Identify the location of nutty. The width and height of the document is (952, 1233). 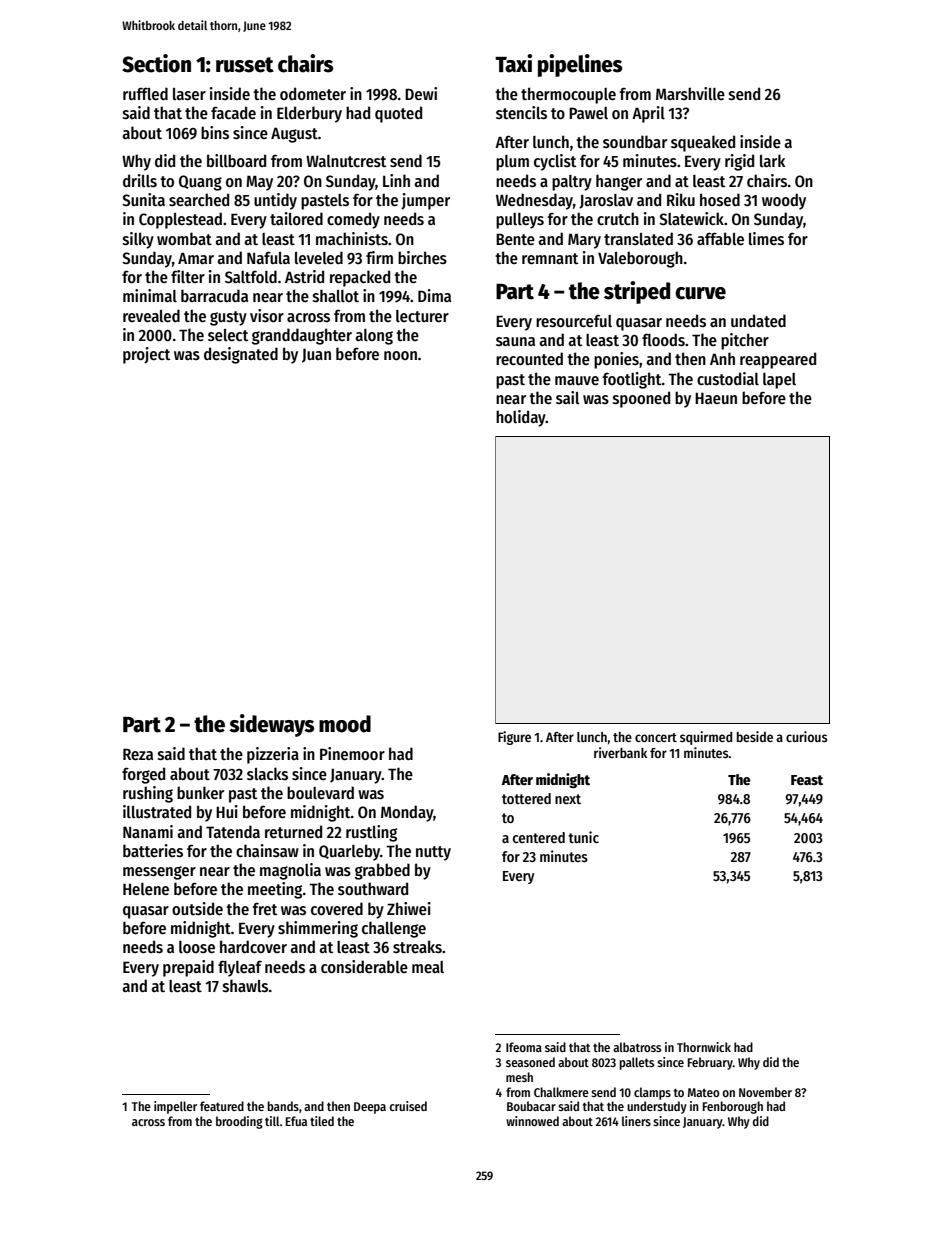
(433, 853).
